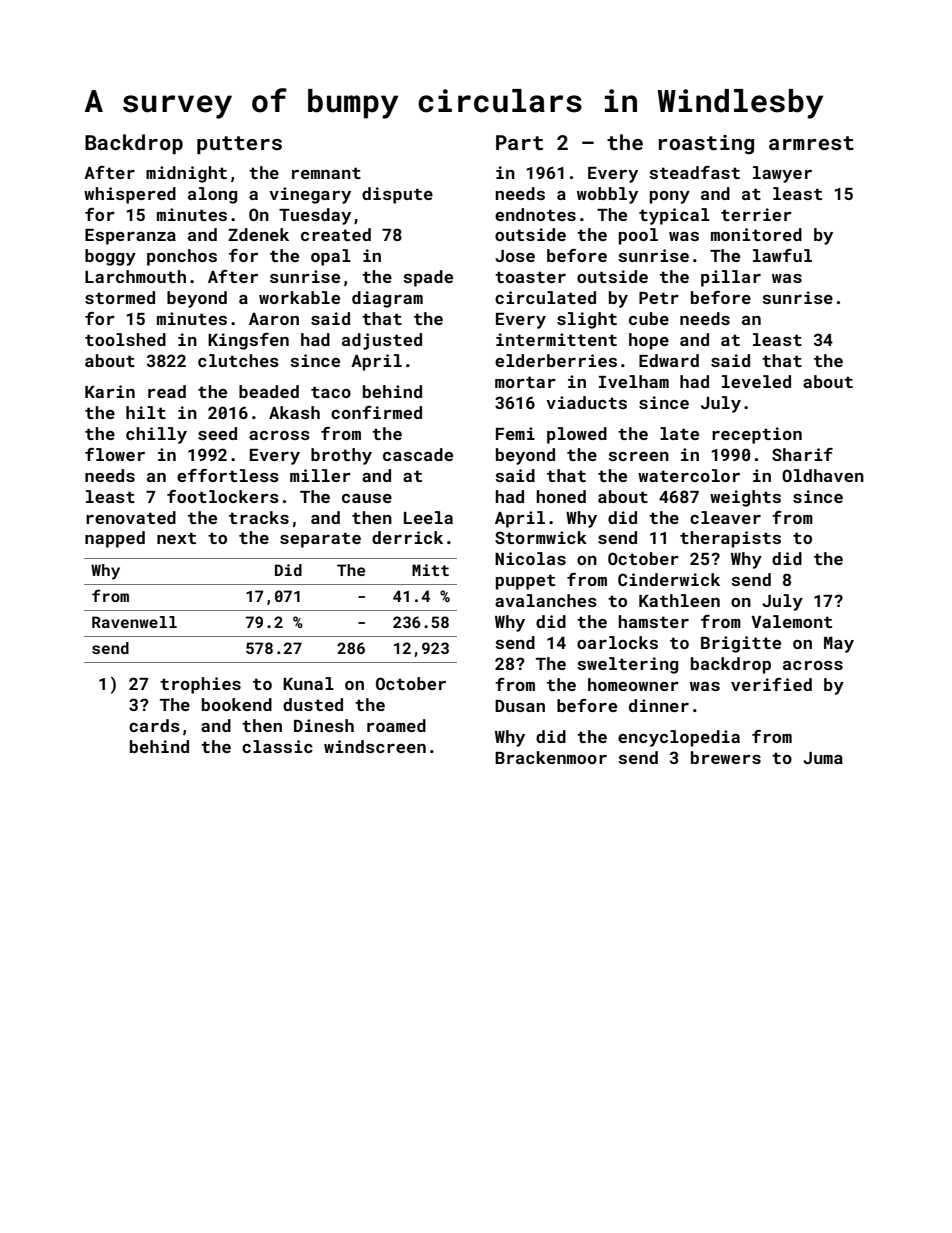  Describe the element at coordinates (223, 496) in the screenshot. I see `footlockers` at that location.
